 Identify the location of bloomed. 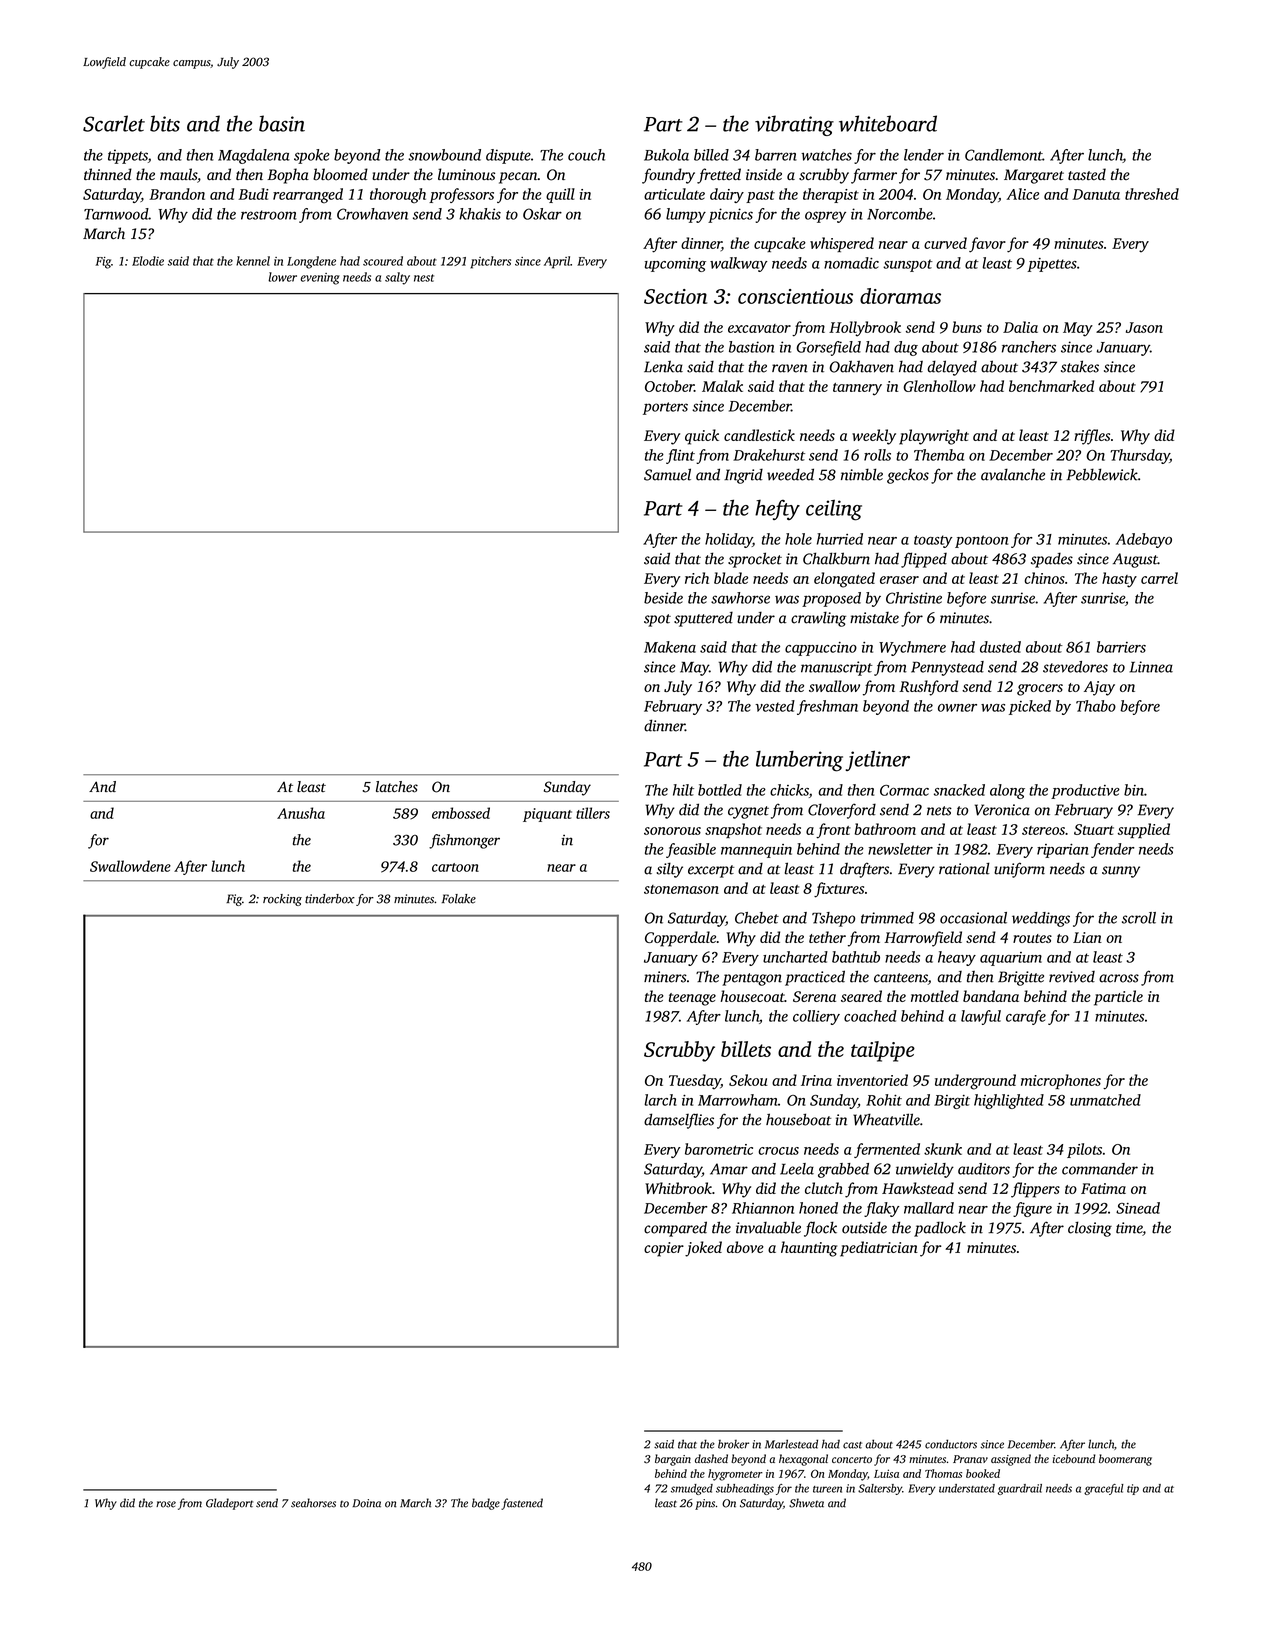
(340, 174).
